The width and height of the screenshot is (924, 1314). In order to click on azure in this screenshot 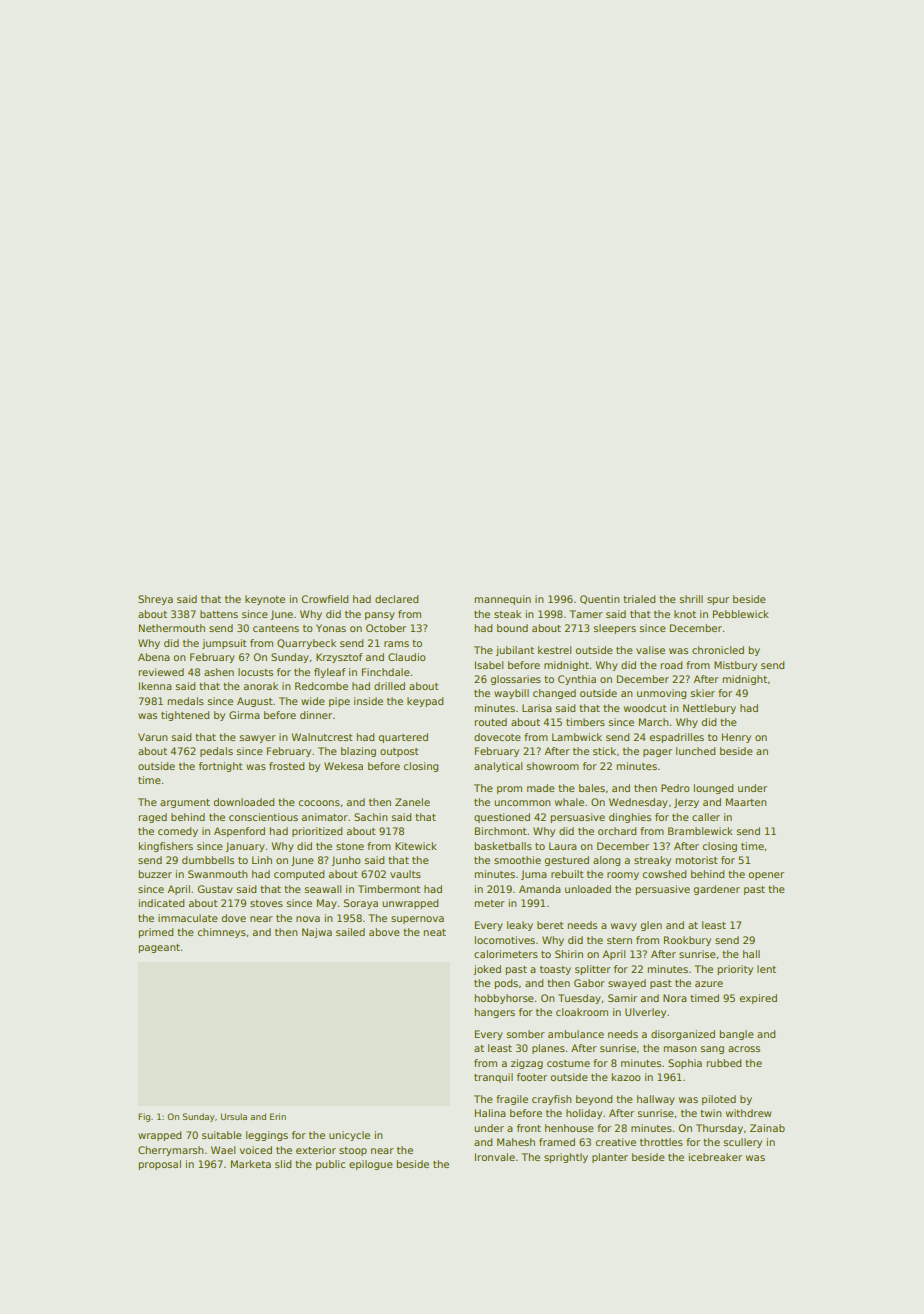, I will do `click(709, 984)`.
